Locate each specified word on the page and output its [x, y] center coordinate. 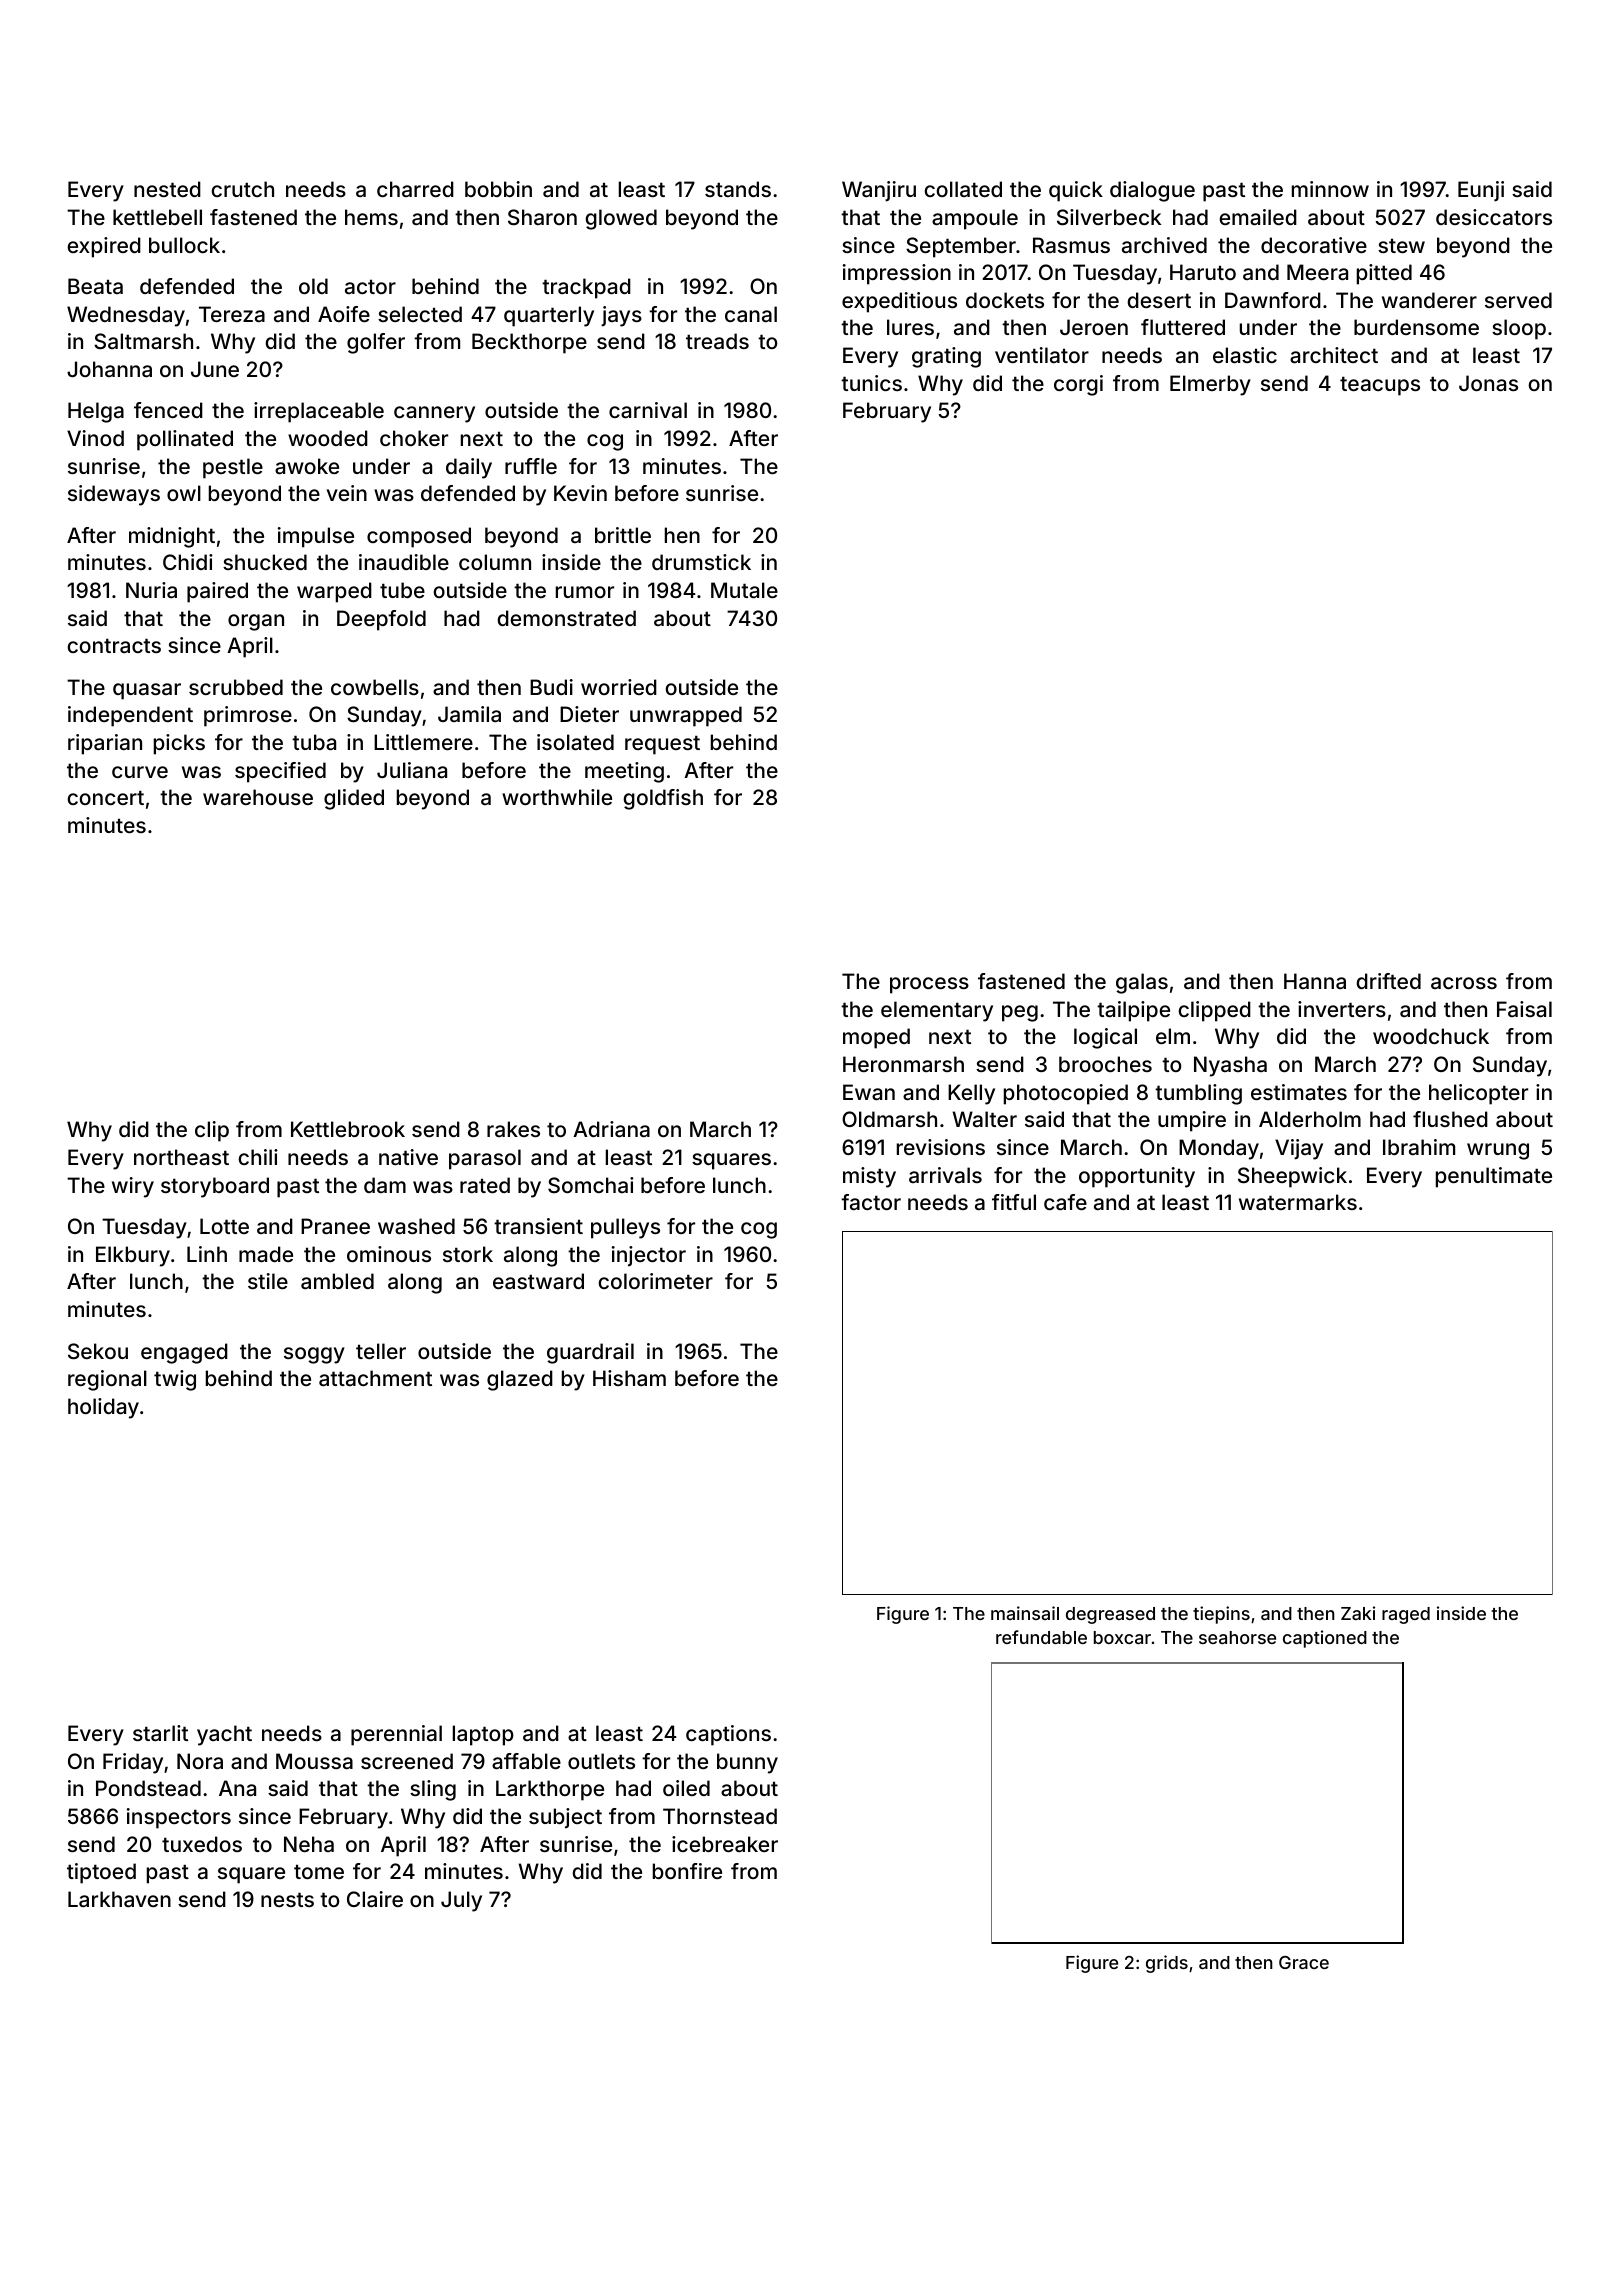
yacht [224, 1735]
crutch [242, 189]
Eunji [1481, 191]
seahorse [1237, 1637]
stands [738, 189]
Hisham [629, 1378]
